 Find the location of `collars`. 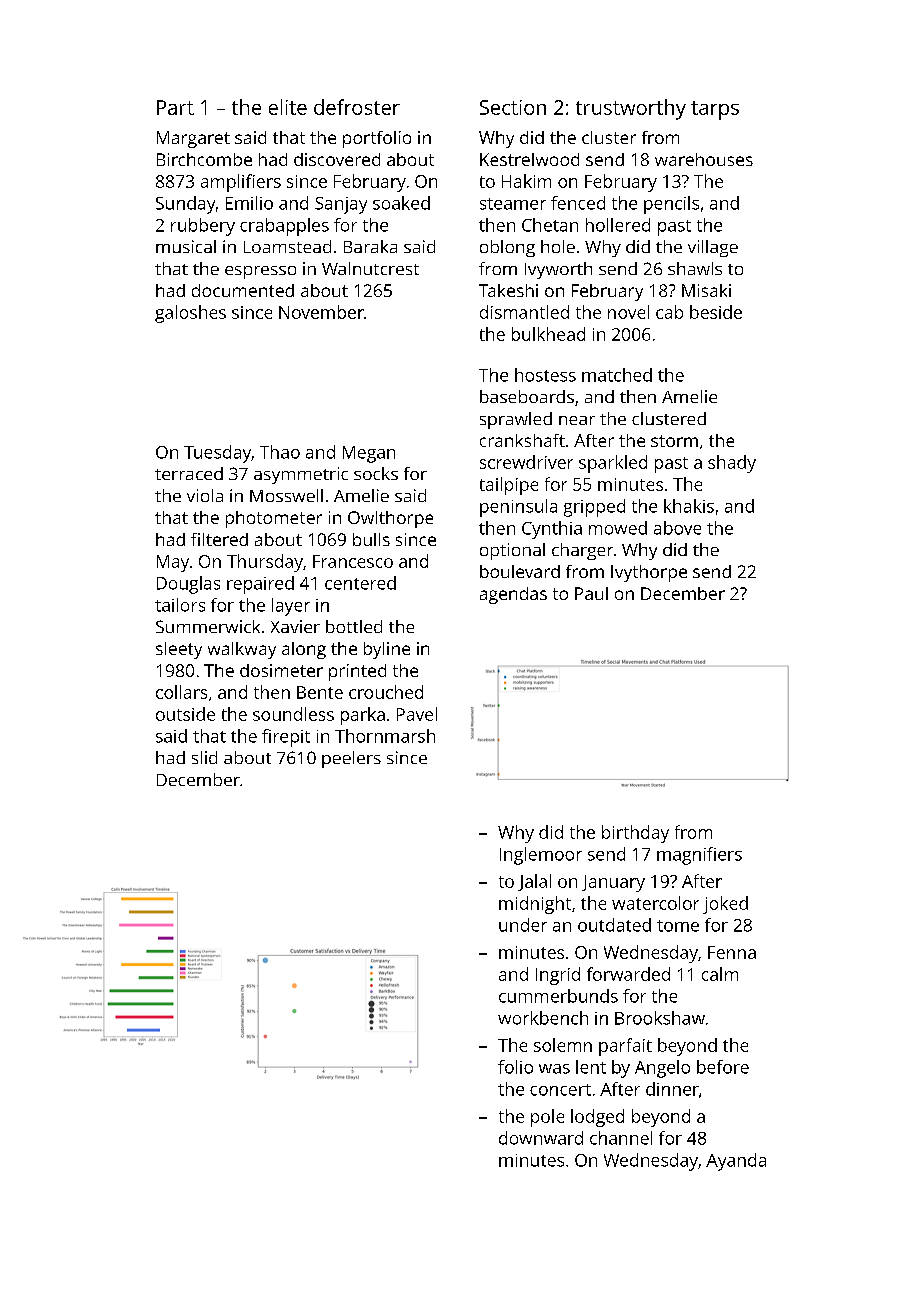

collars is located at coordinates (181, 692).
